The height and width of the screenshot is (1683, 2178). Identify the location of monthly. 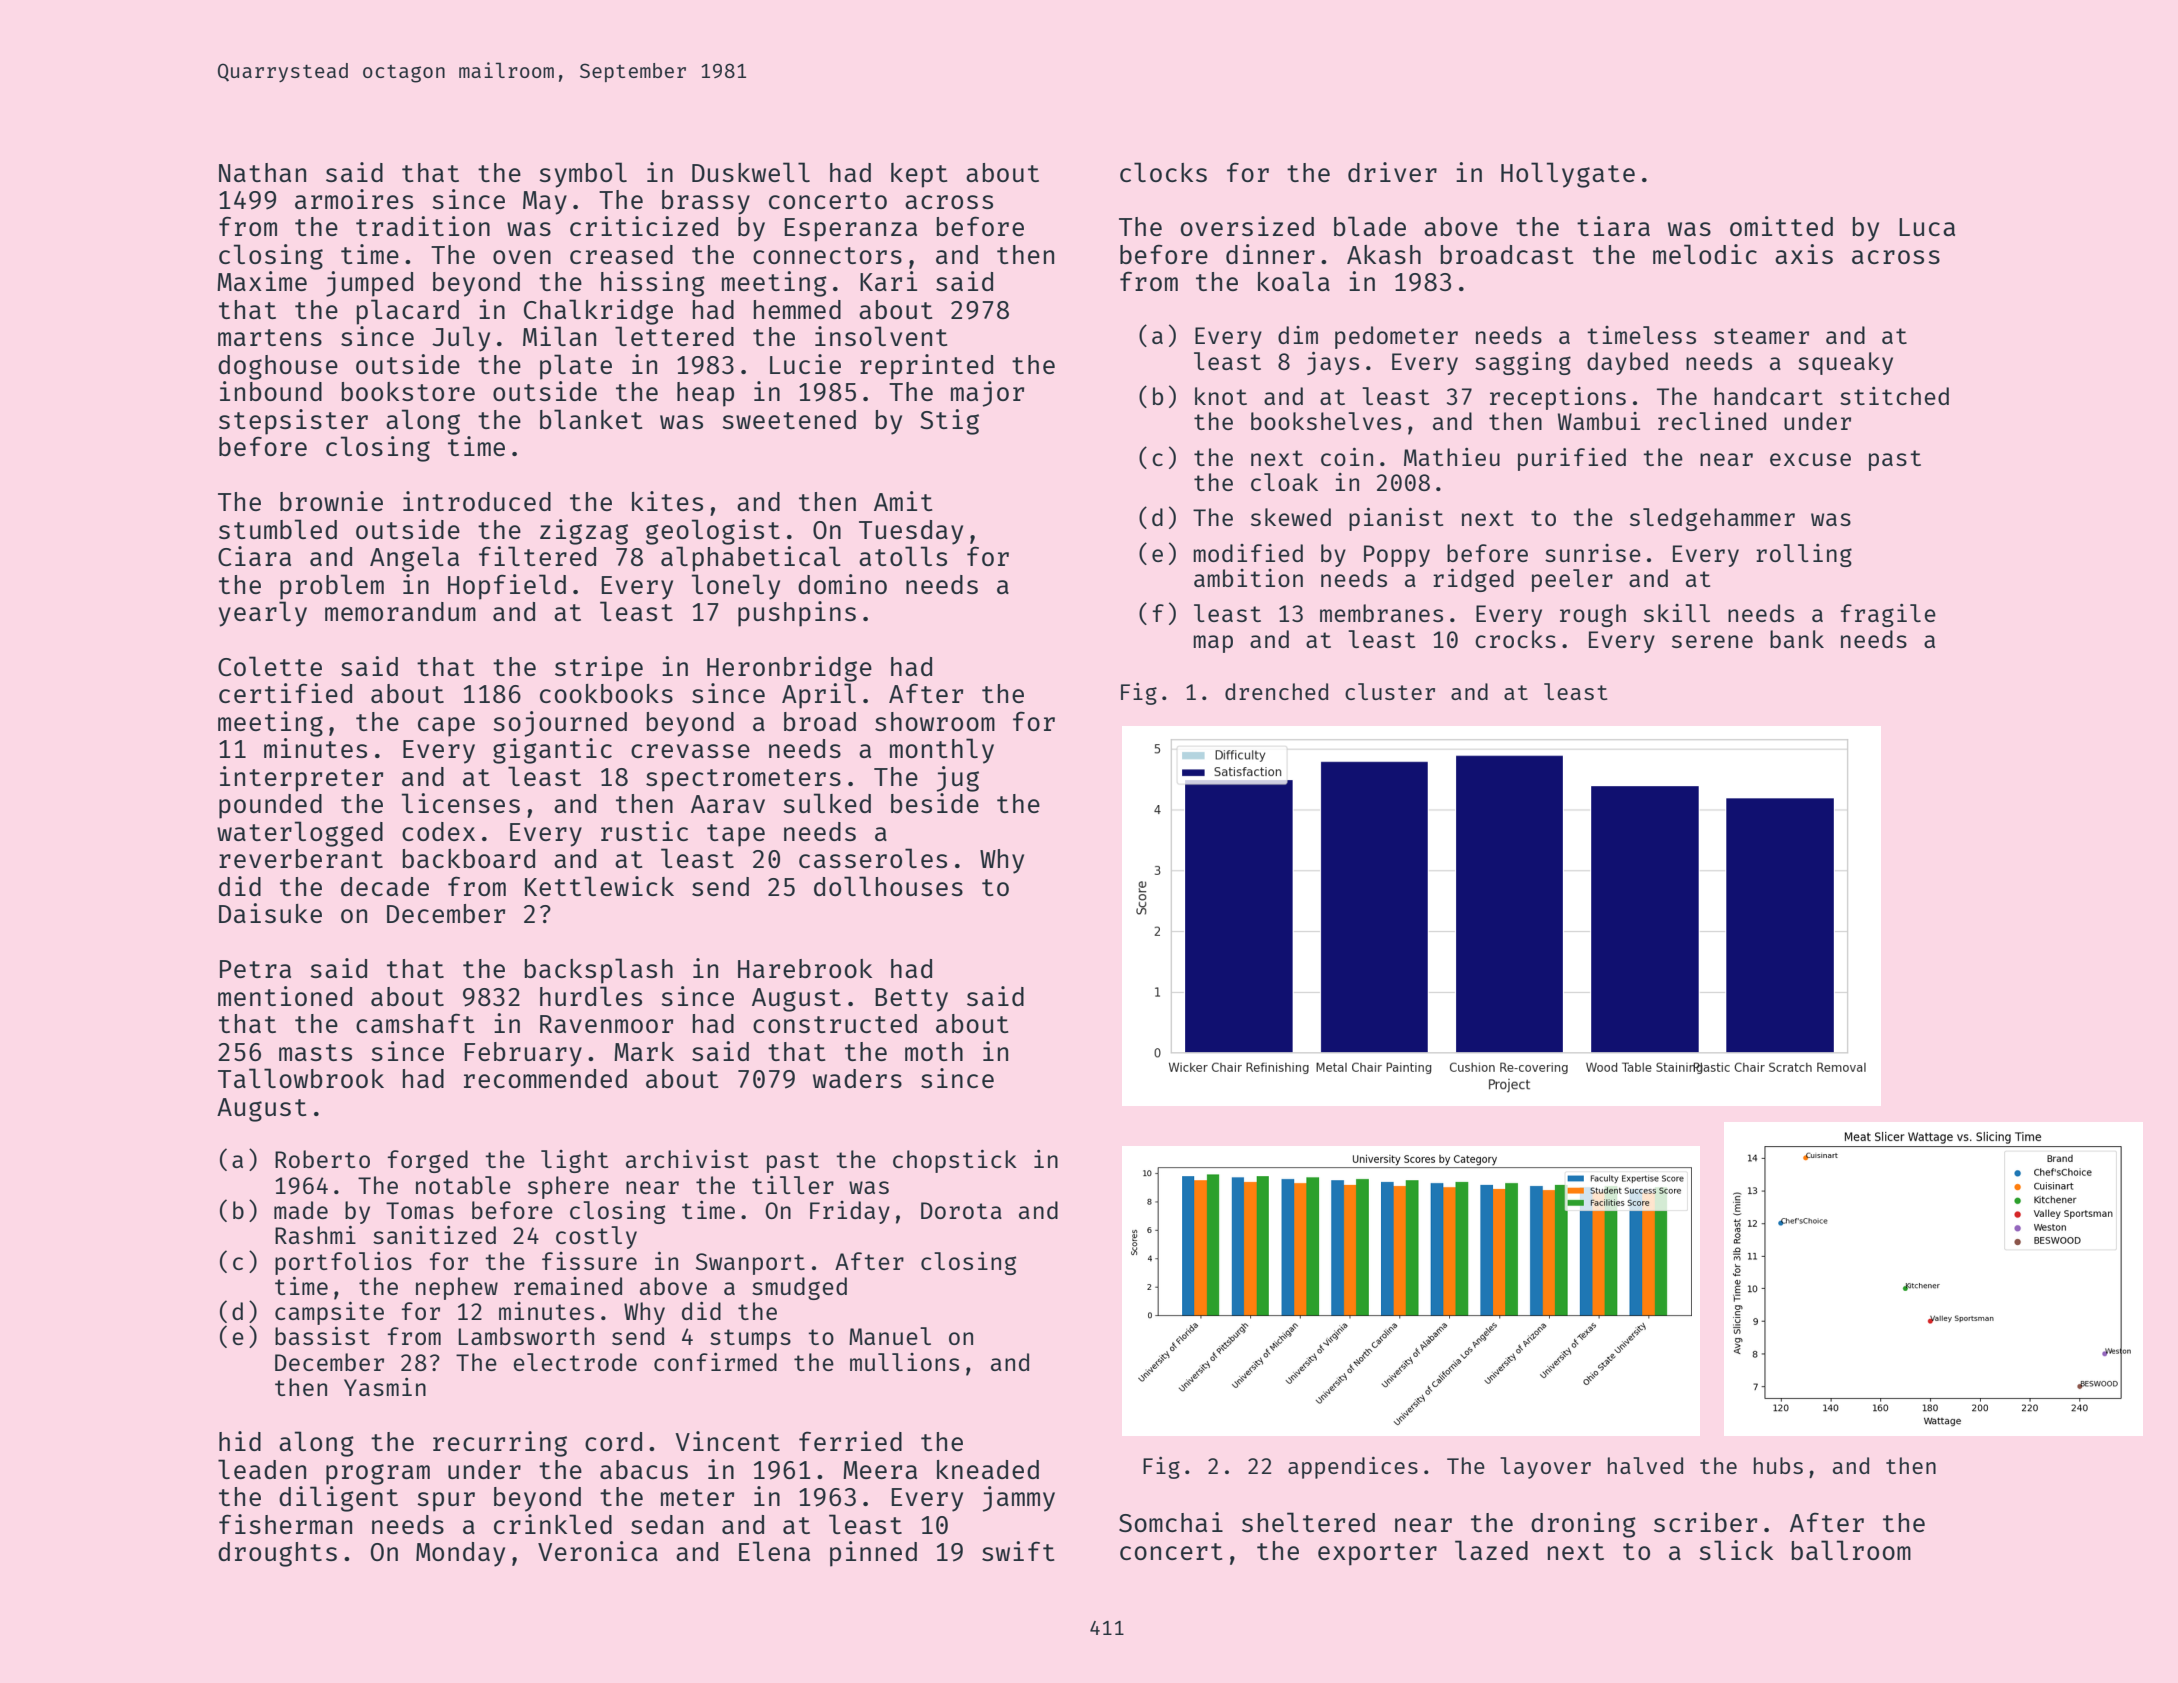
(942, 751).
